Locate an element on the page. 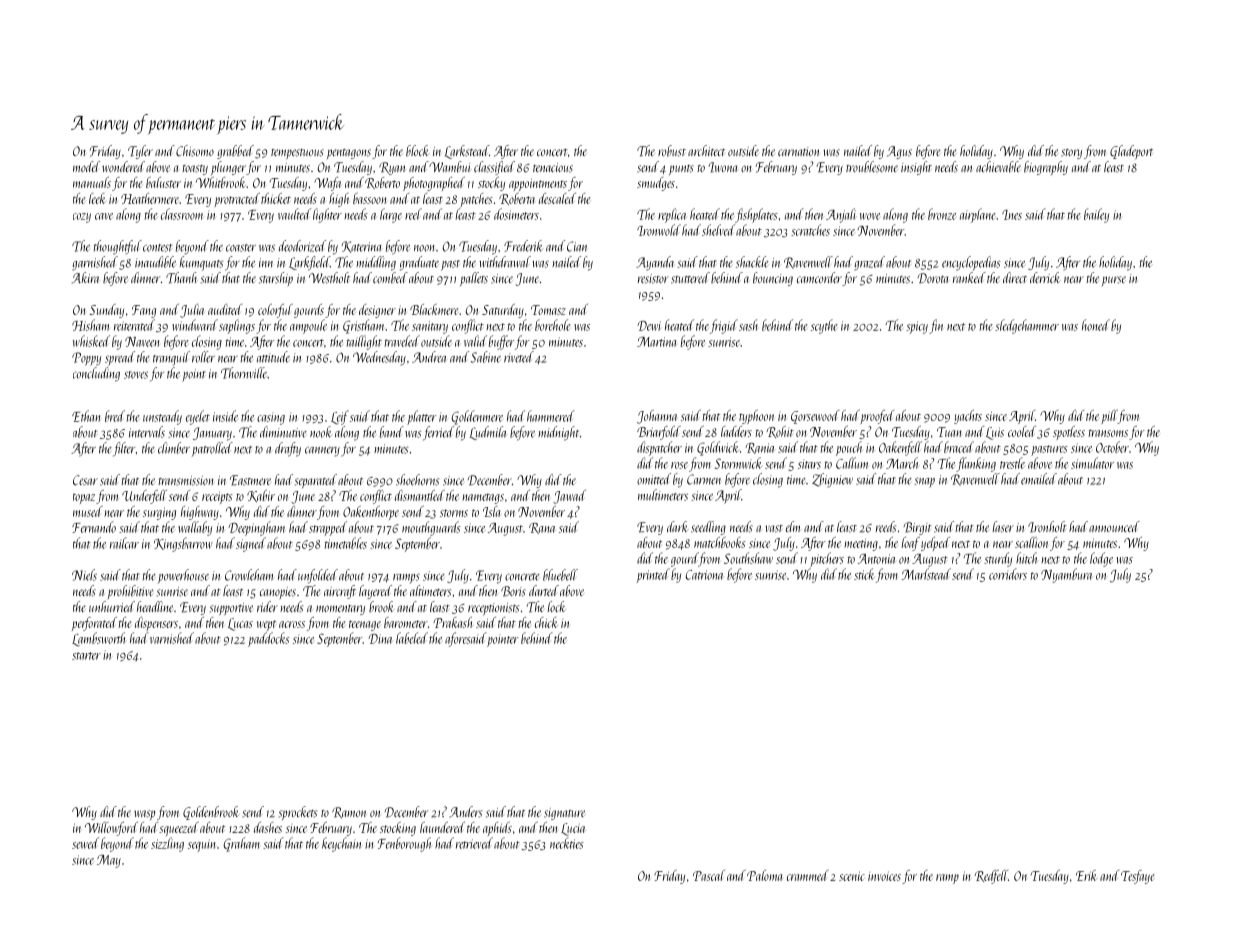 The image size is (1233, 952). Agus is located at coordinates (899, 152).
